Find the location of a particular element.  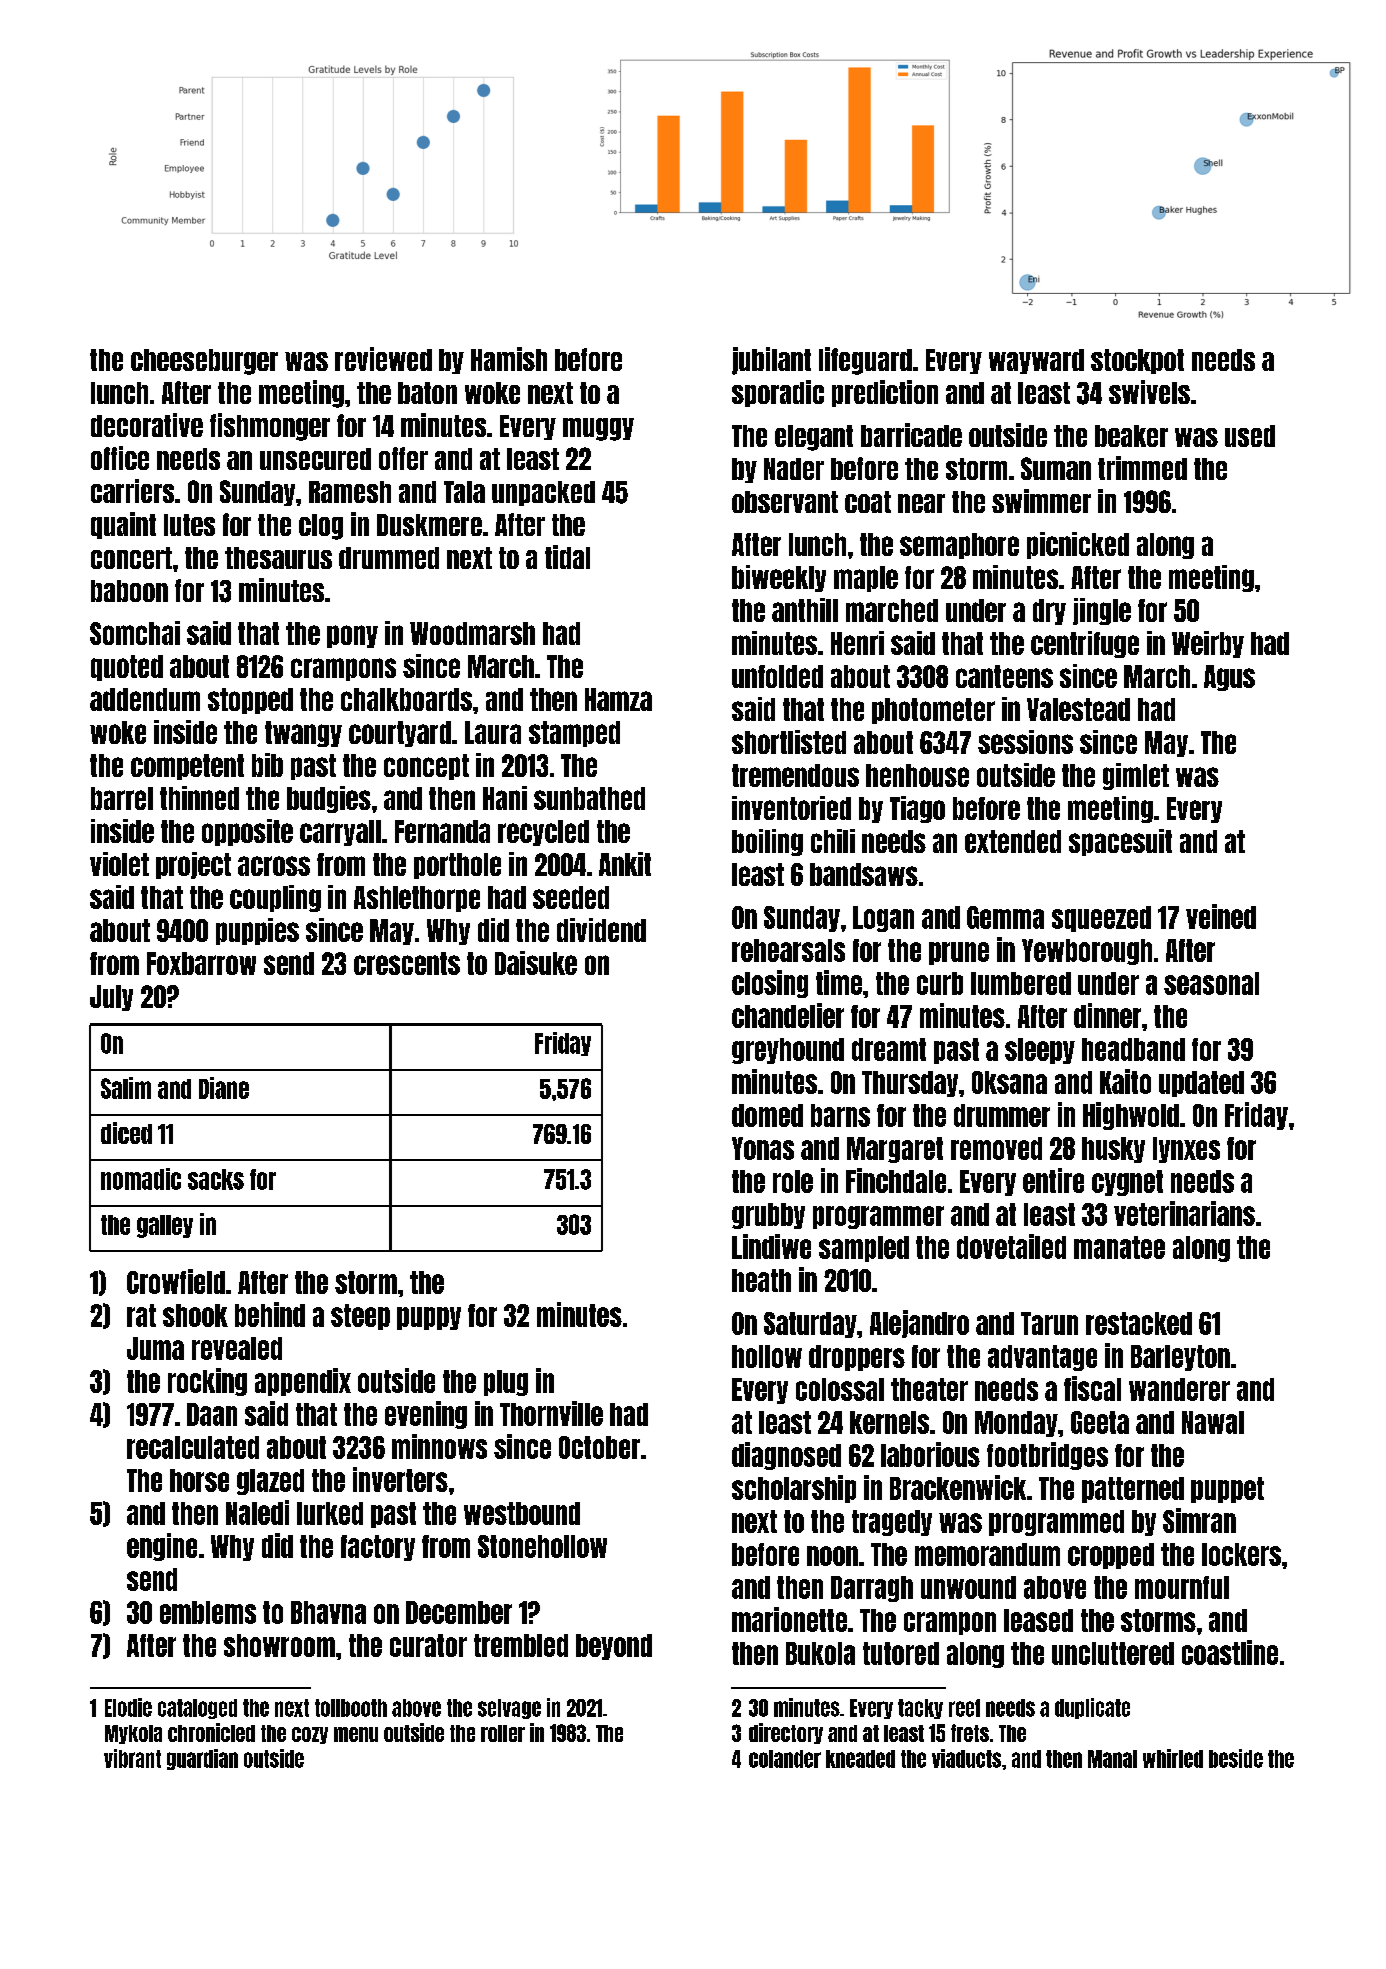

Gemma is located at coordinates (1005, 917).
